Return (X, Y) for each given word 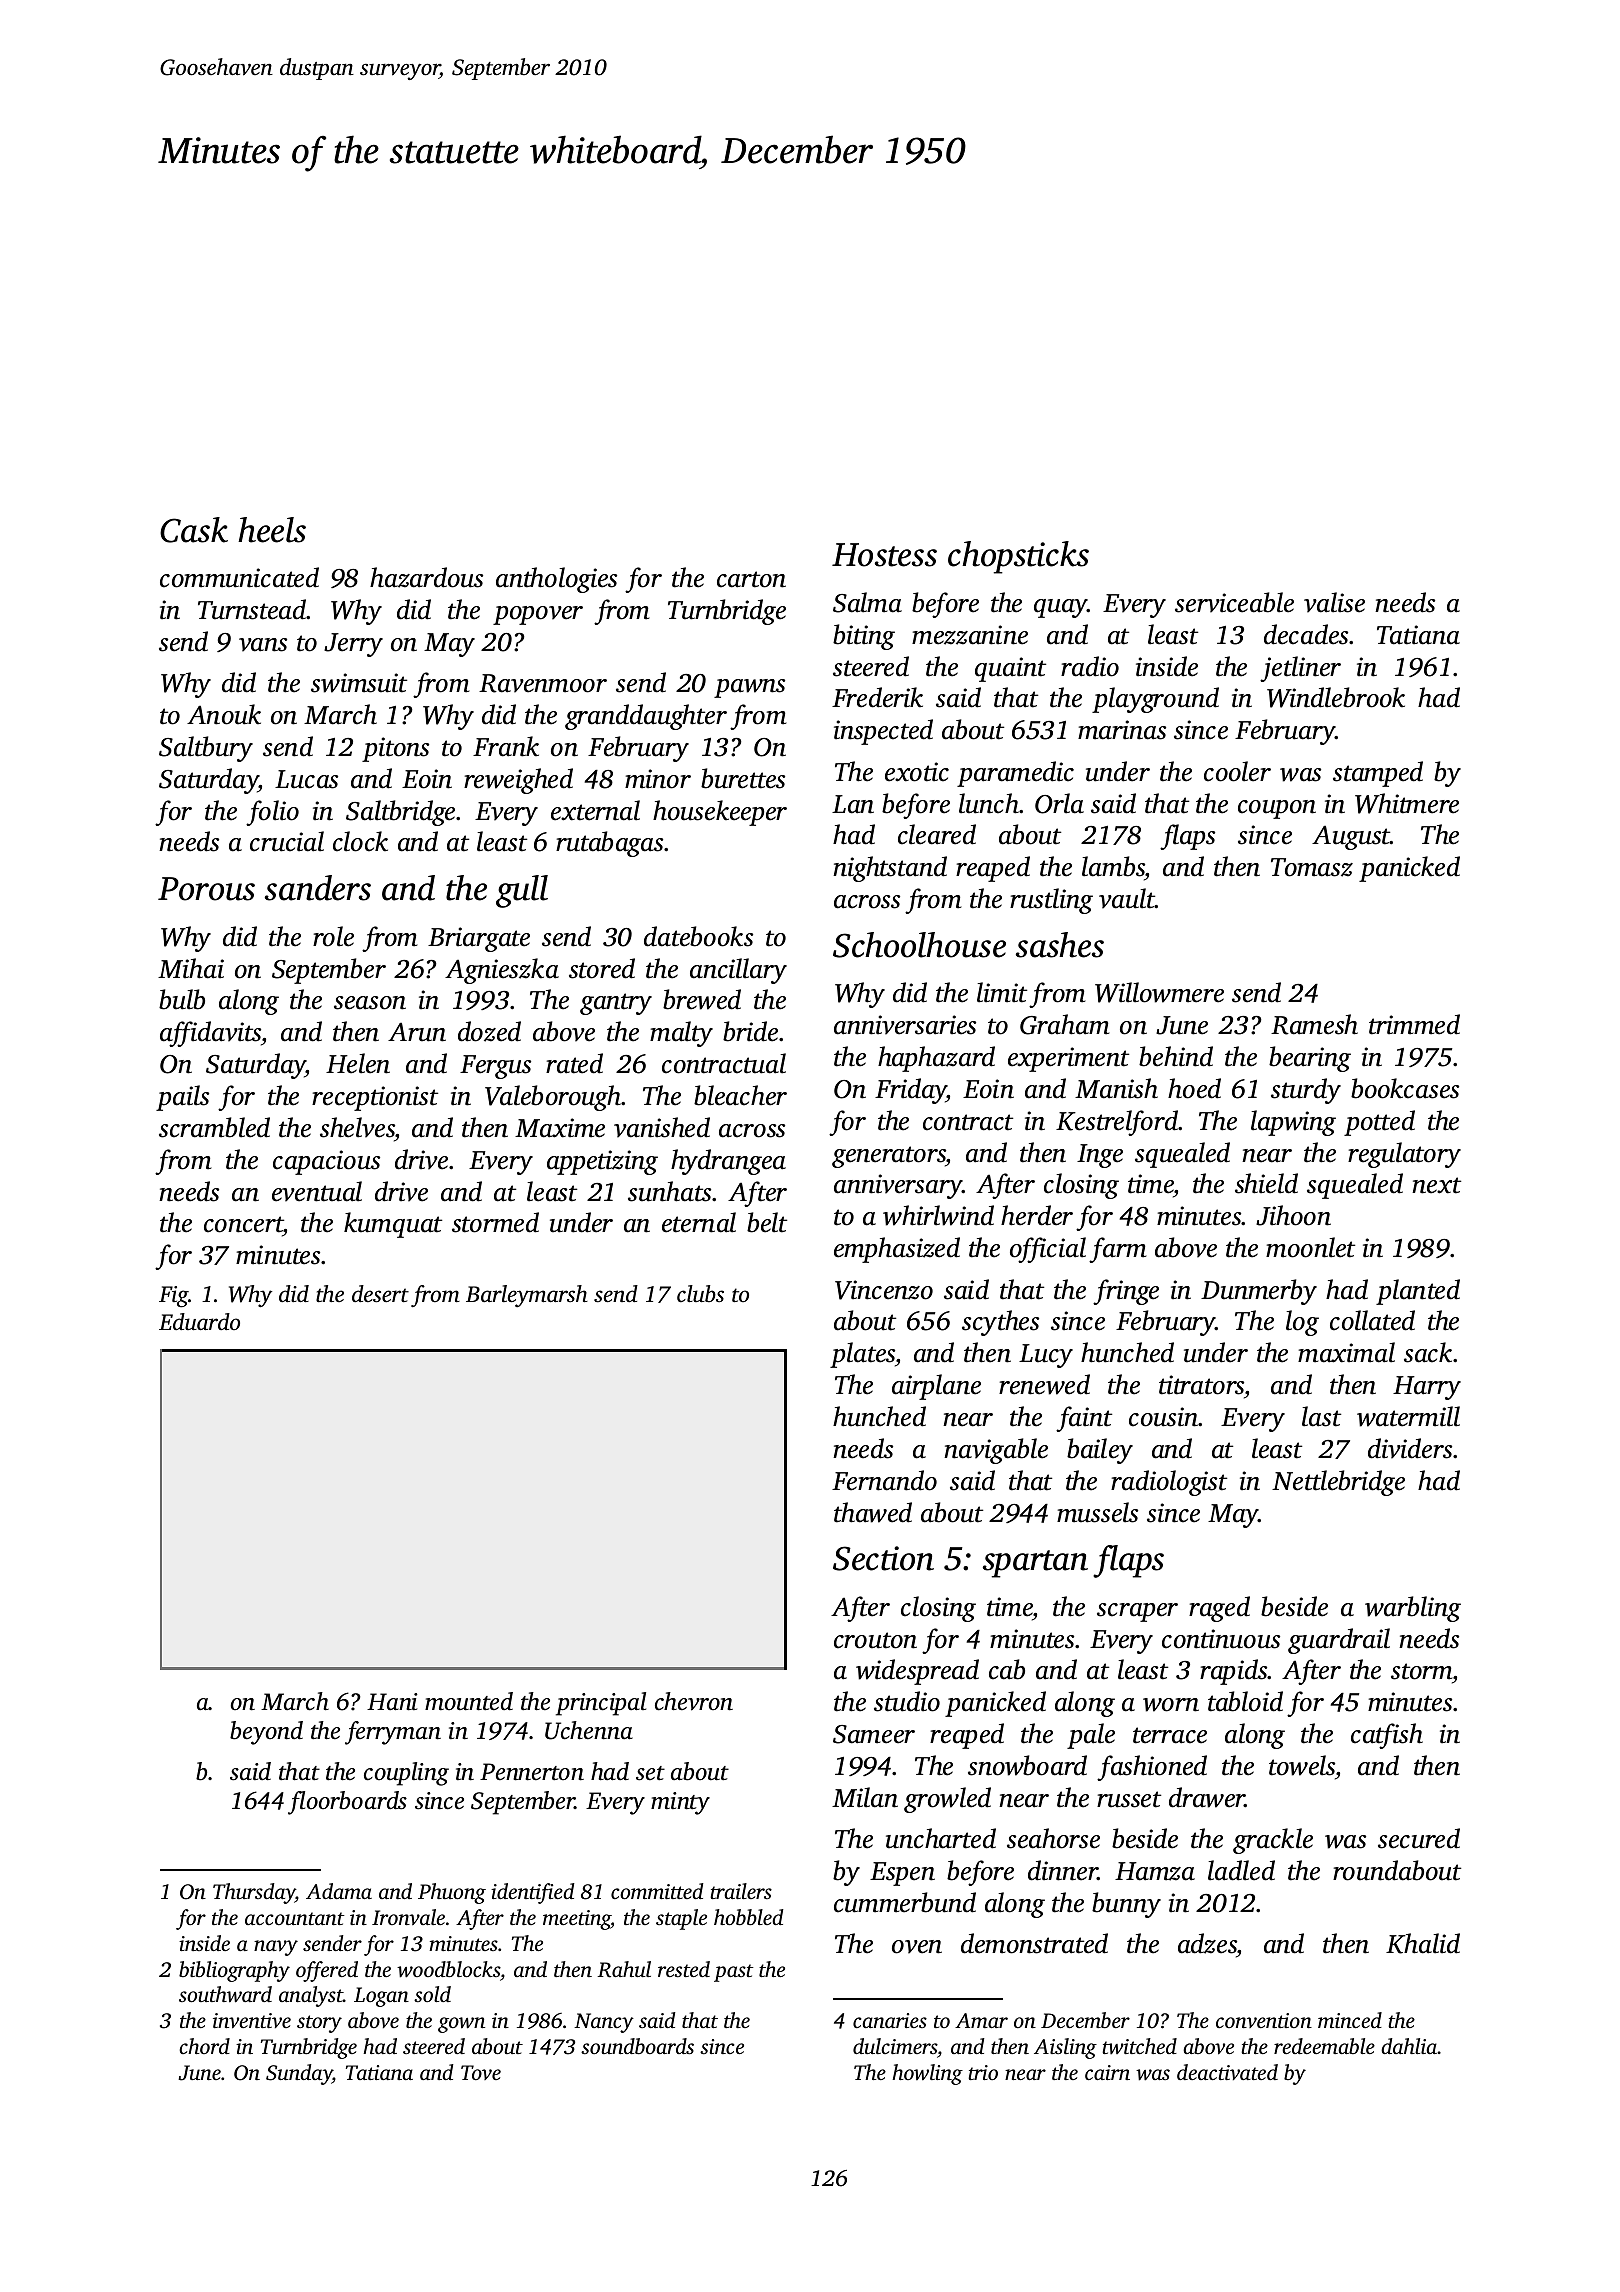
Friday (911, 1091)
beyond (266, 1733)
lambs (1113, 868)
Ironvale (408, 1917)
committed (657, 1891)
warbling (1413, 1609)
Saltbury (206, 749)
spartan (1035, 1564)
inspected (883, 732)
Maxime (560, 1128)
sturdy (1306, 1091)
